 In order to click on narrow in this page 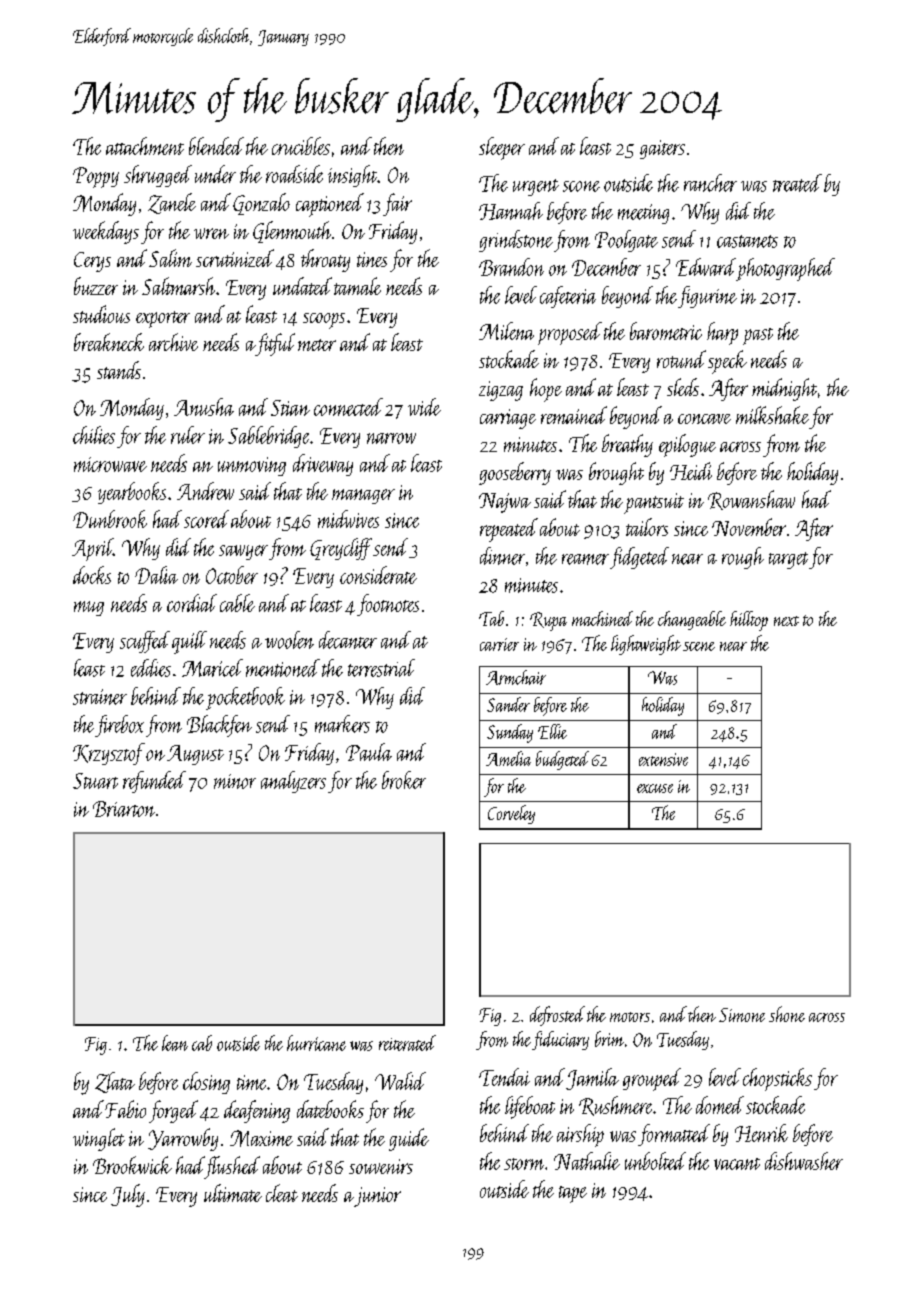, I will do `click(391, 438)`.
